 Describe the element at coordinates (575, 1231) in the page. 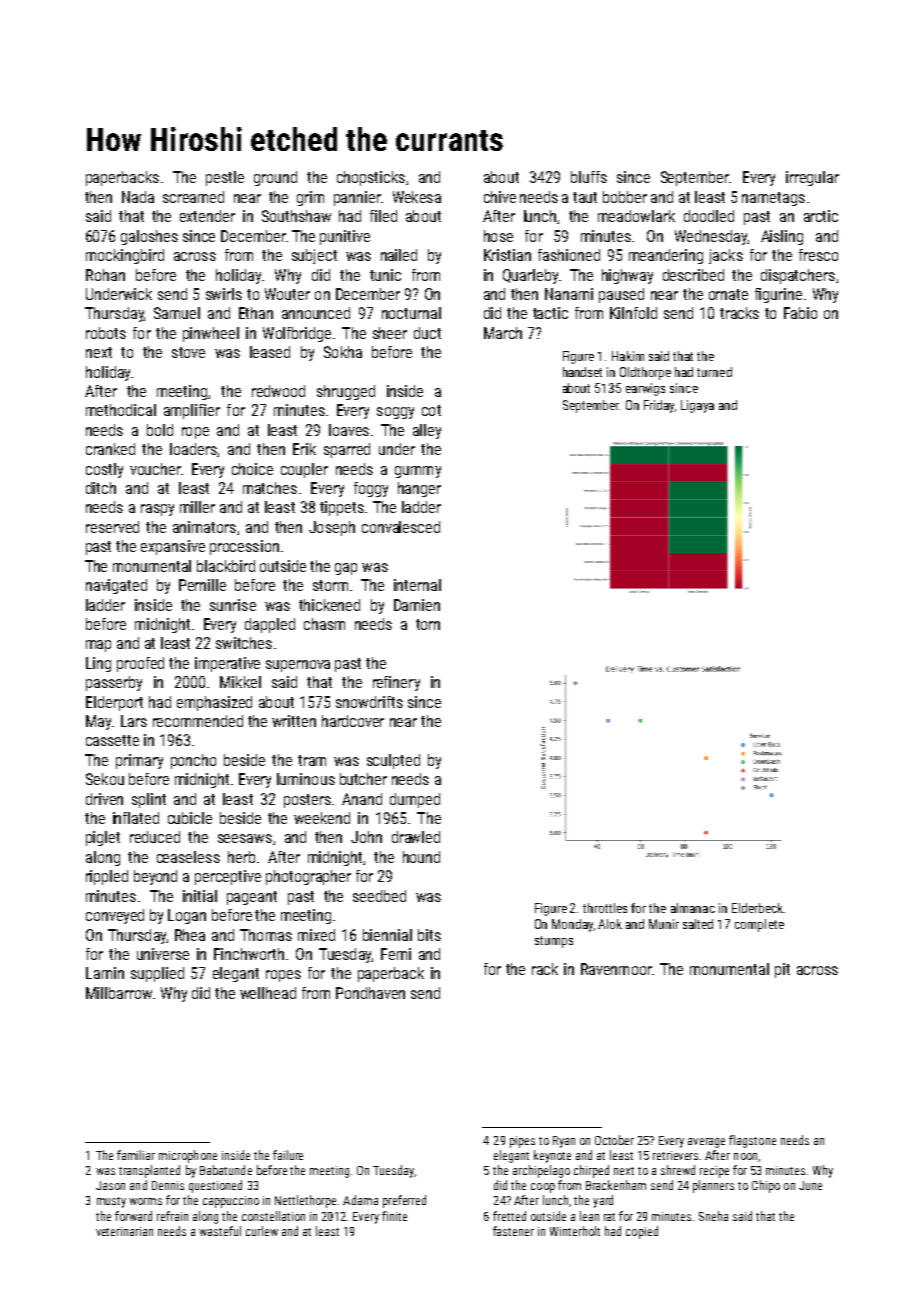

I see `Winterholt` at that location.
